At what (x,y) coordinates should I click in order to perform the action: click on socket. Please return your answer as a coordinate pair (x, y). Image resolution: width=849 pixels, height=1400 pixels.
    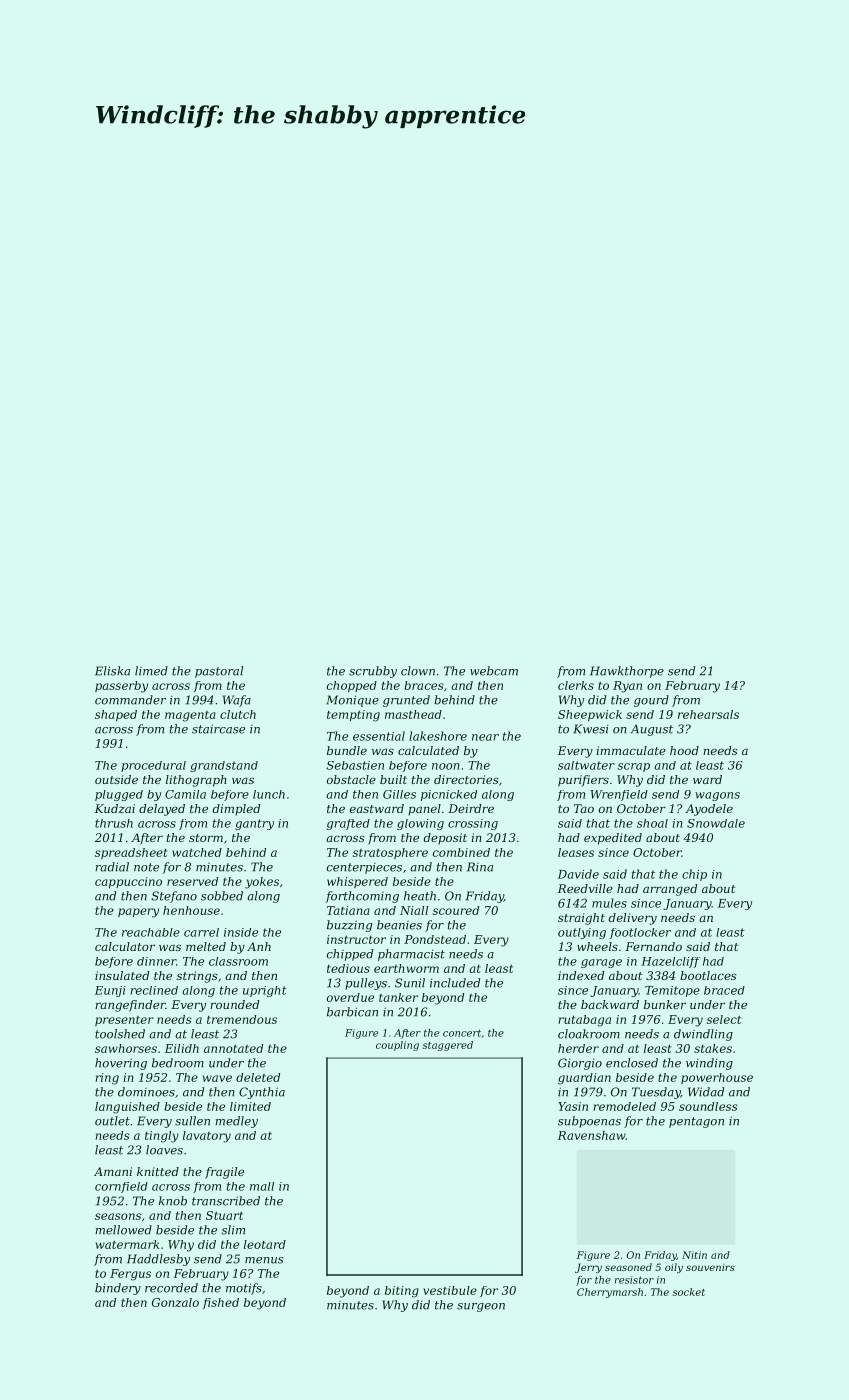
    Looking at the image, I should click on (689, 1292).
